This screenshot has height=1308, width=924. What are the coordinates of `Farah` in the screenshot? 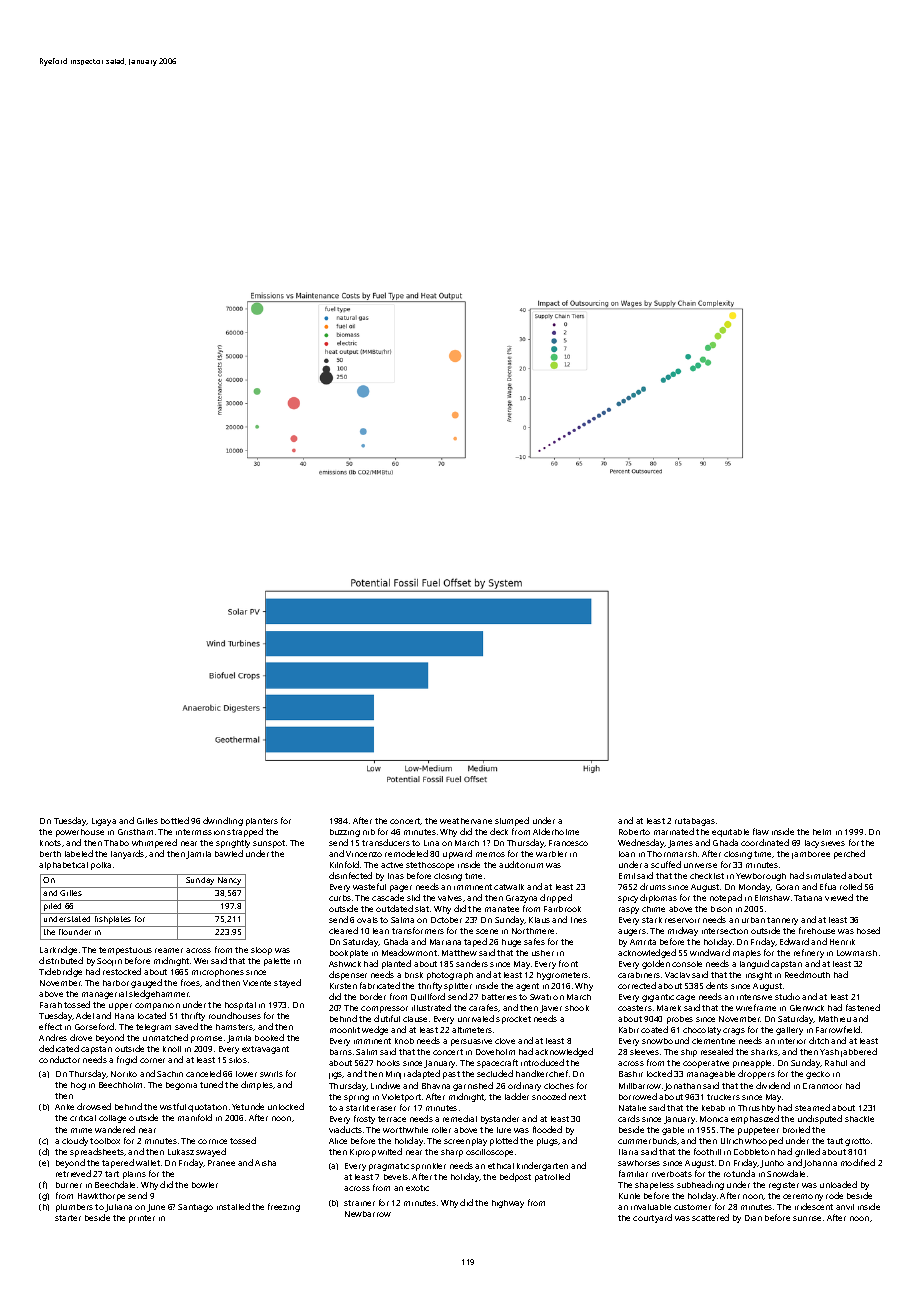 It's located at (51, 1005).
